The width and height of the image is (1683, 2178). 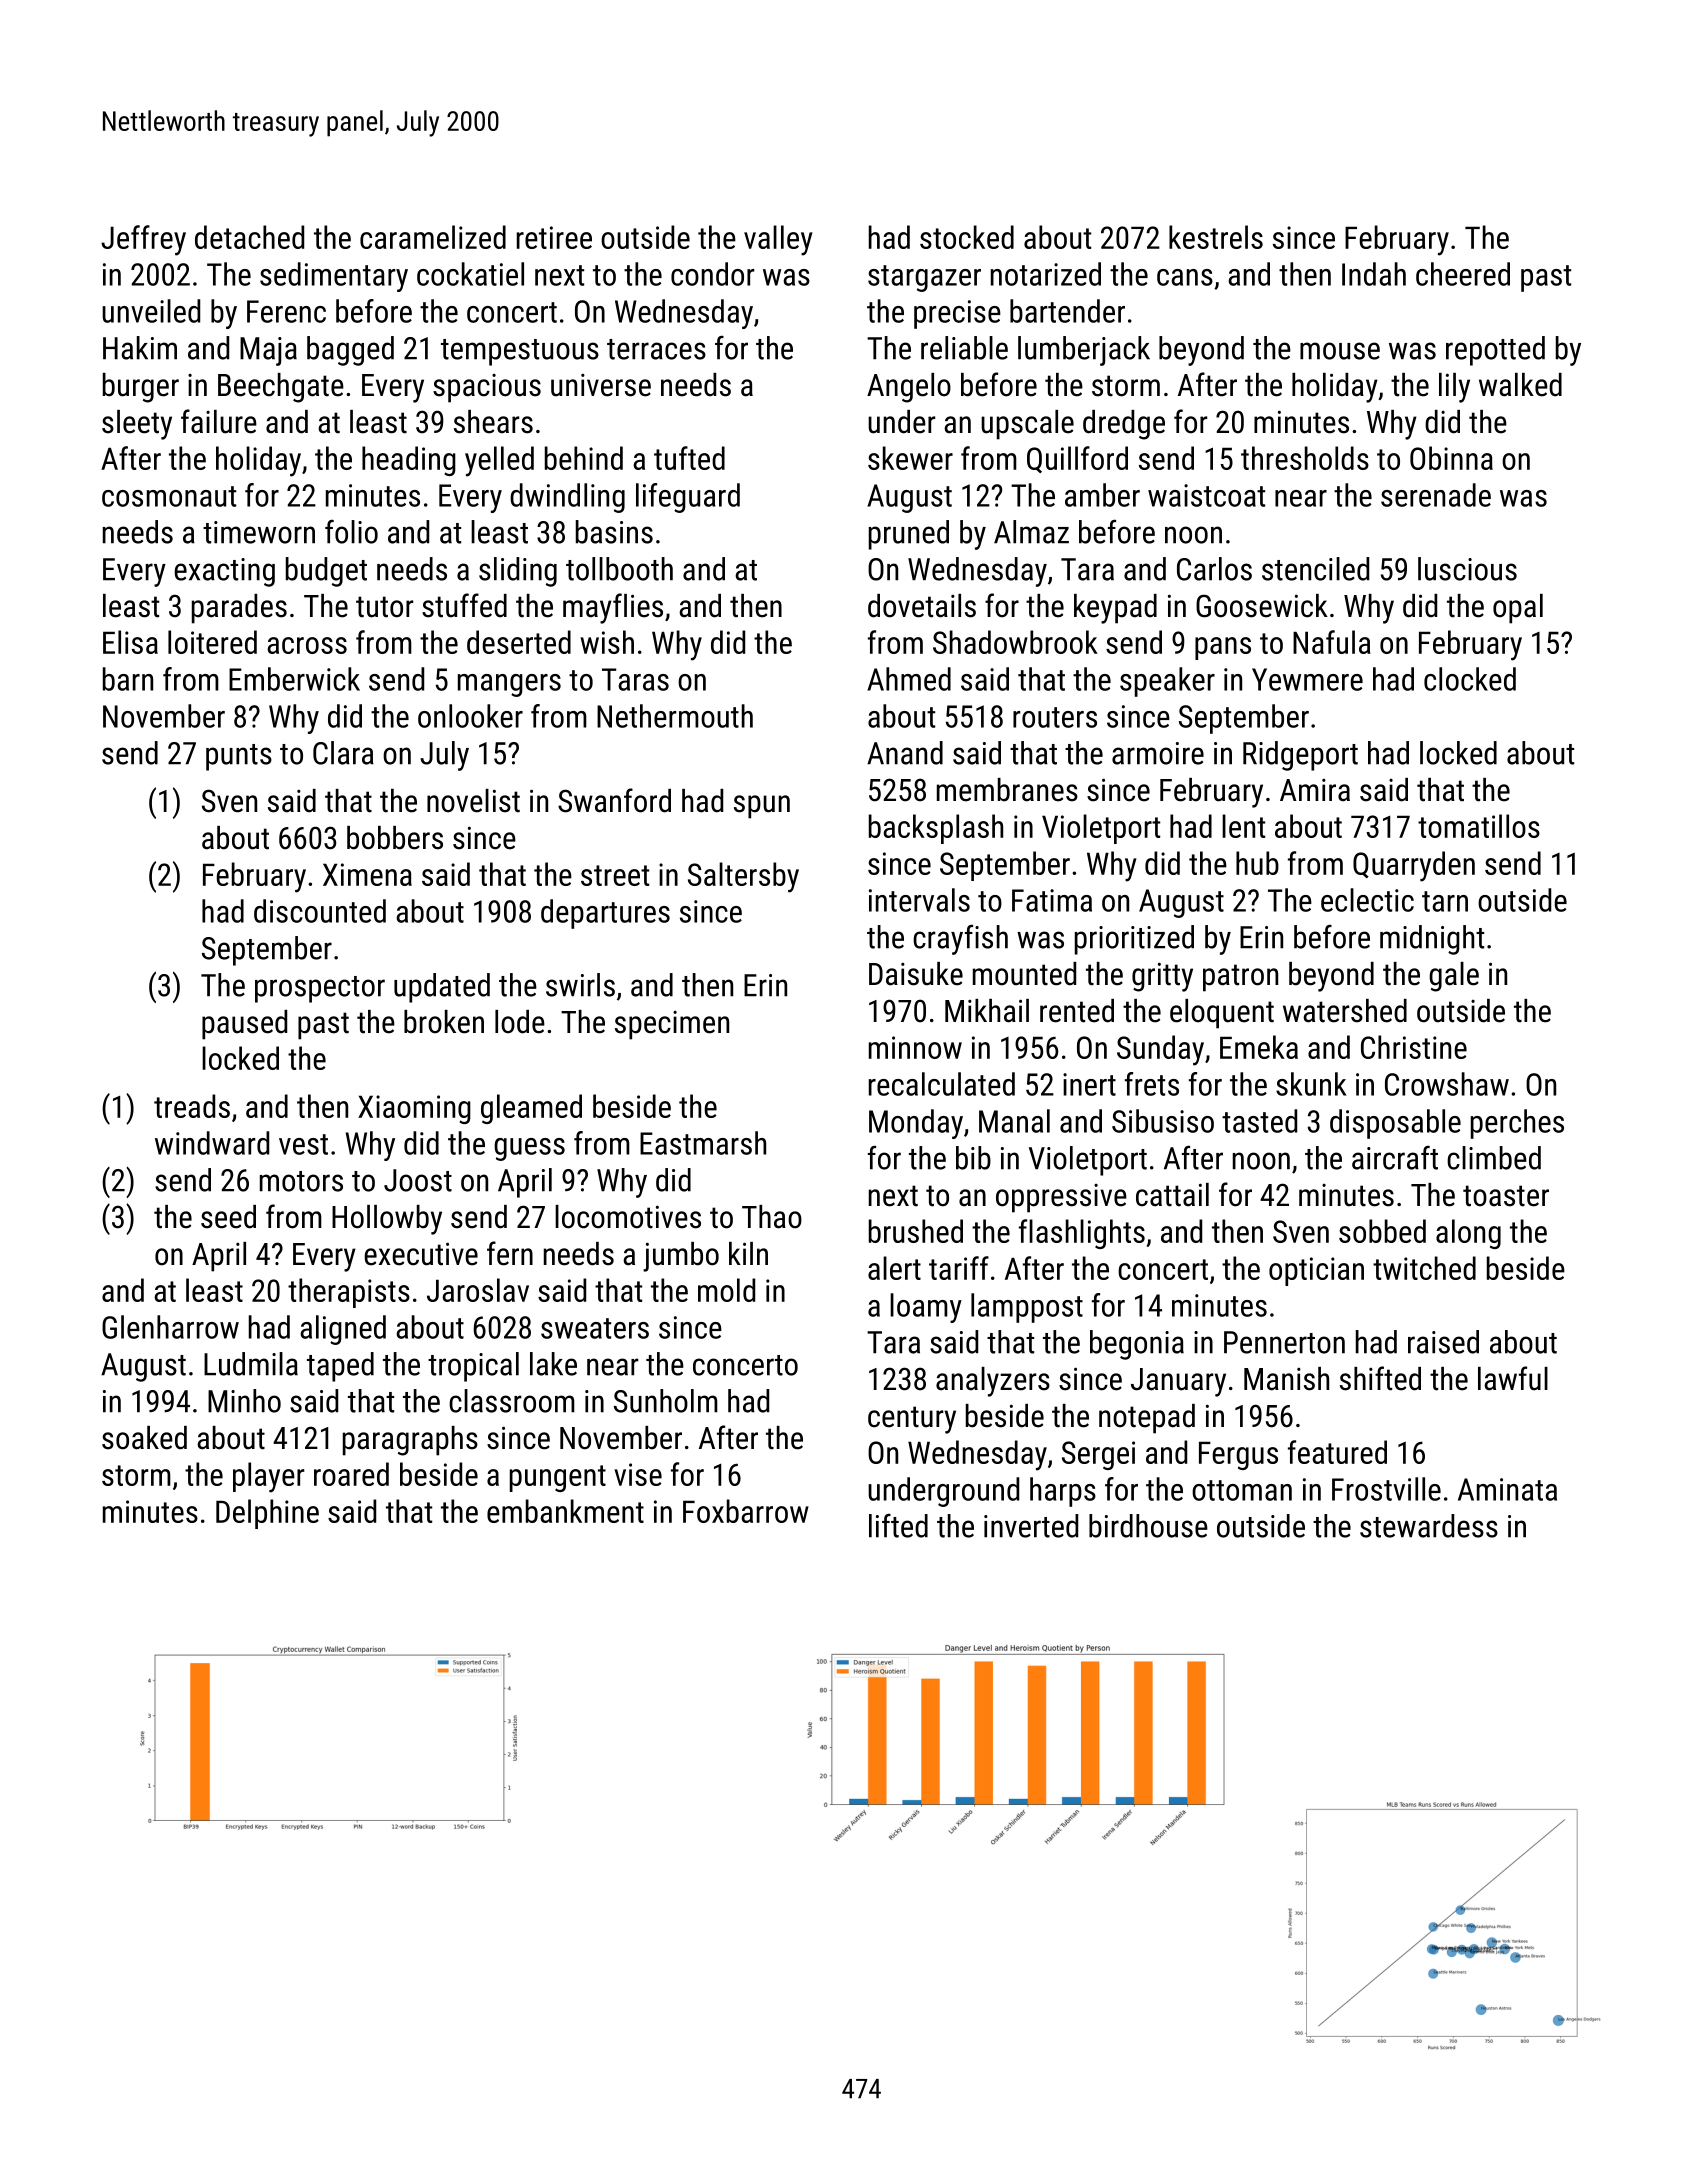 I want to click on along, so click(x=1468, y=1234).
